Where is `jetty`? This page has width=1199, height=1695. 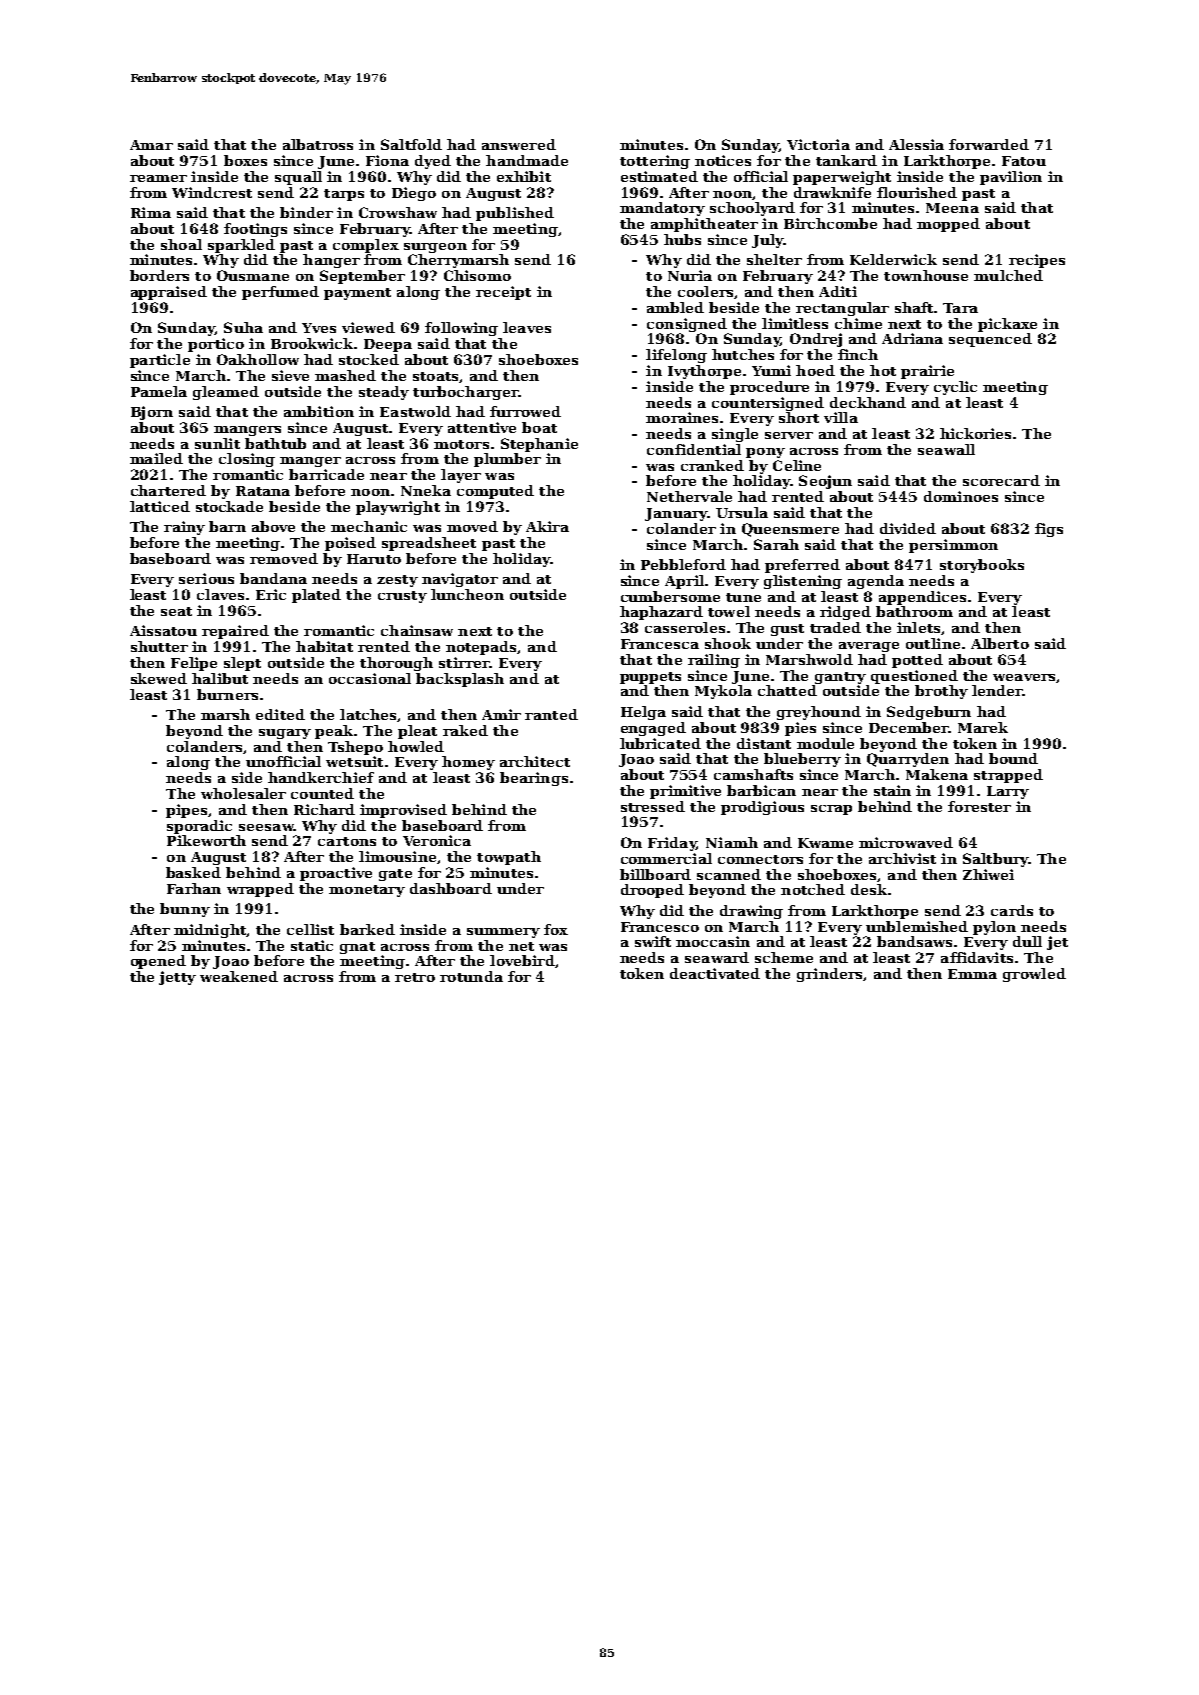
jetty is located at coordinates (177, 978).
